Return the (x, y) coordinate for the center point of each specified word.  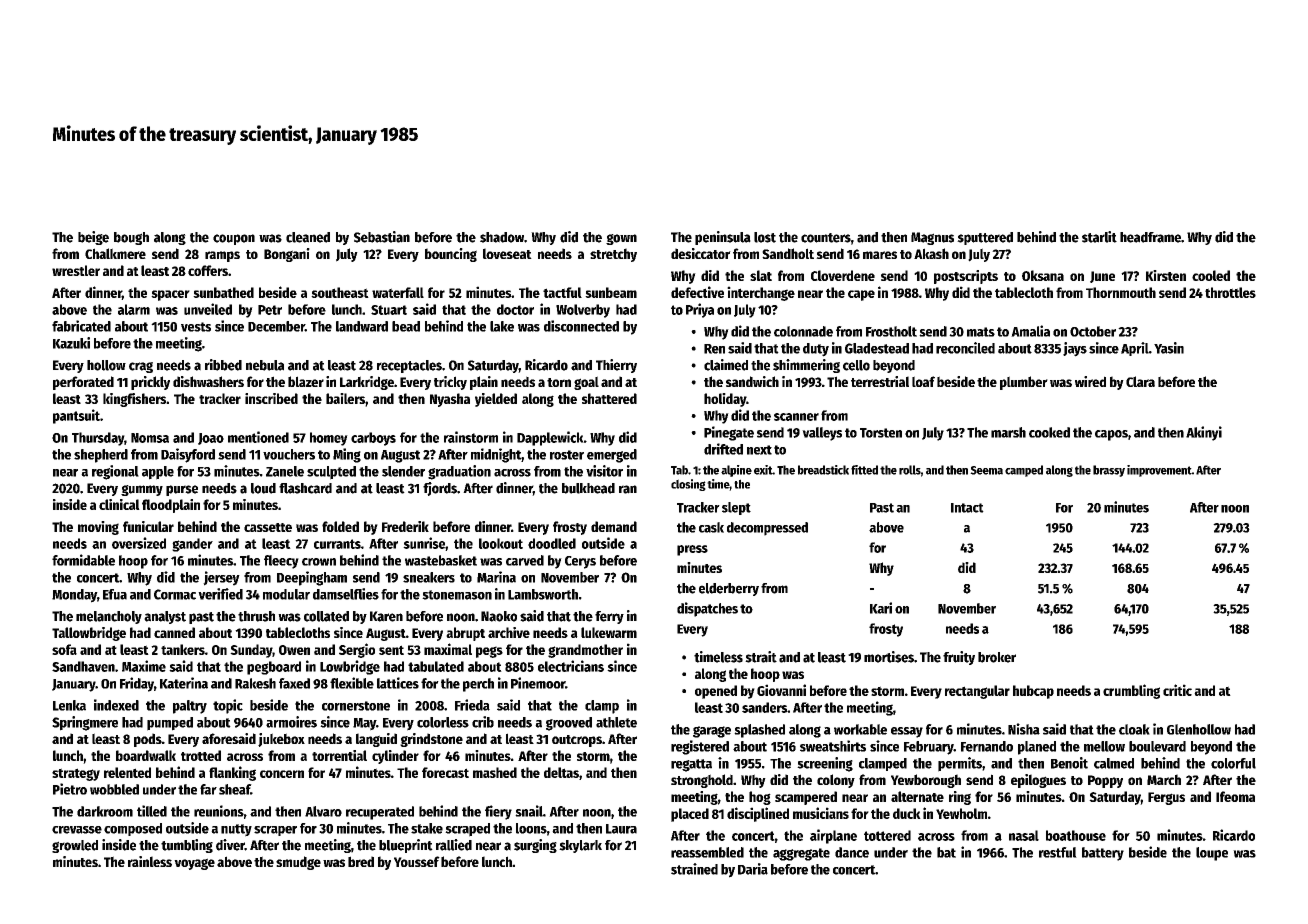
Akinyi (1204, 433)
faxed (294, 683)
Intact (967, 508)
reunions (219, 811)
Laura (621, 829)
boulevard (1157, 746)
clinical (119, 504)
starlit (1099, 237)
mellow (1104, 746)
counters (826, 238)
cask (711, 527)
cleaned (308, 237)
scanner (796, 417)
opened (716, 692)
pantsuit (76, 416)
